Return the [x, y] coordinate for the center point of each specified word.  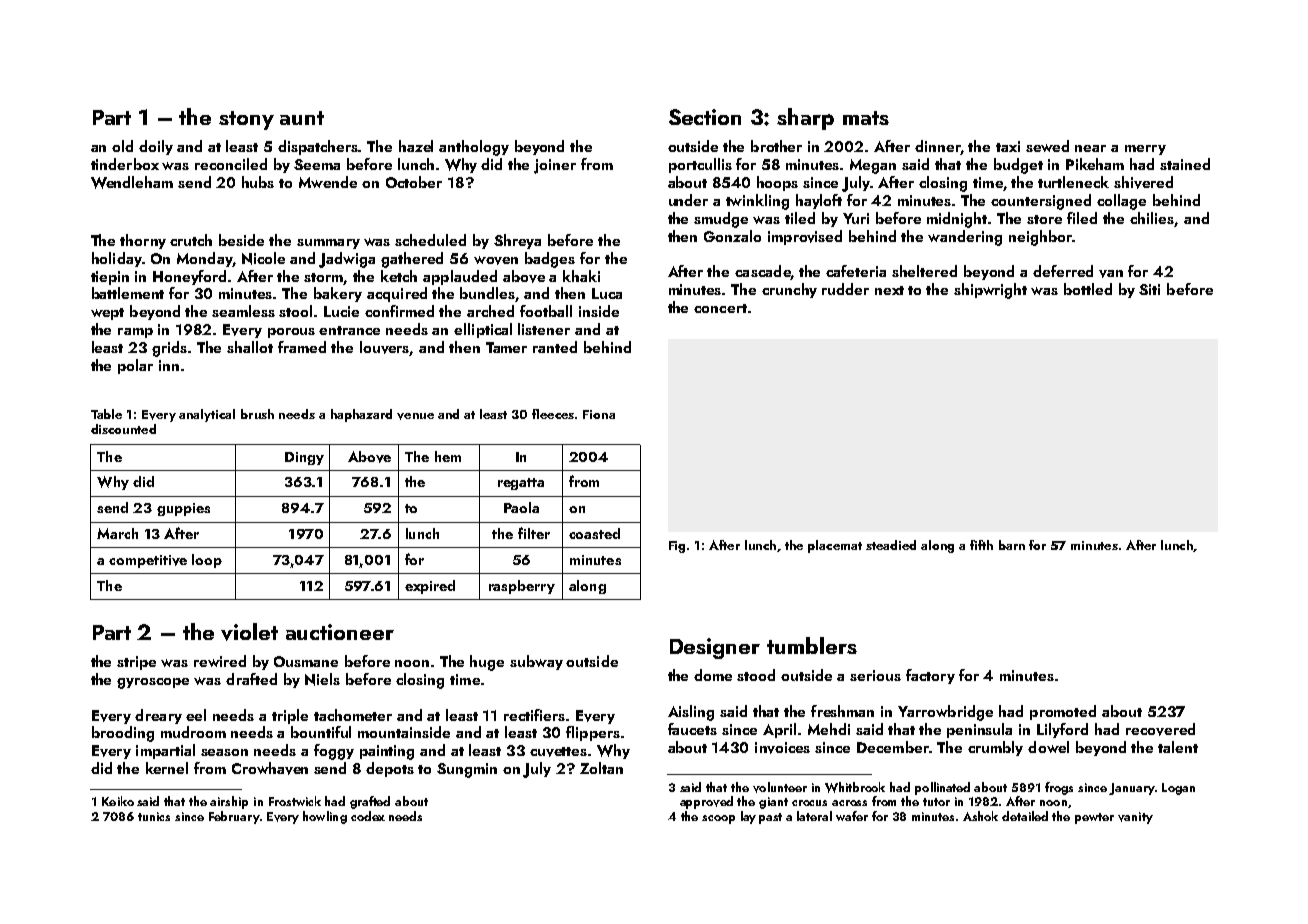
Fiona [599, 414]
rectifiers [534, 715]
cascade [763, 272]
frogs [1059, 788]
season [224, 752]
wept [107, 314]
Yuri [856, 218]
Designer [715, 648]
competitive [148, 561]
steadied [891, 545]
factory [930, 676]
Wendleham [132, 182]
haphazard [361, 415]
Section [705, 117]
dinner [938, 147]
